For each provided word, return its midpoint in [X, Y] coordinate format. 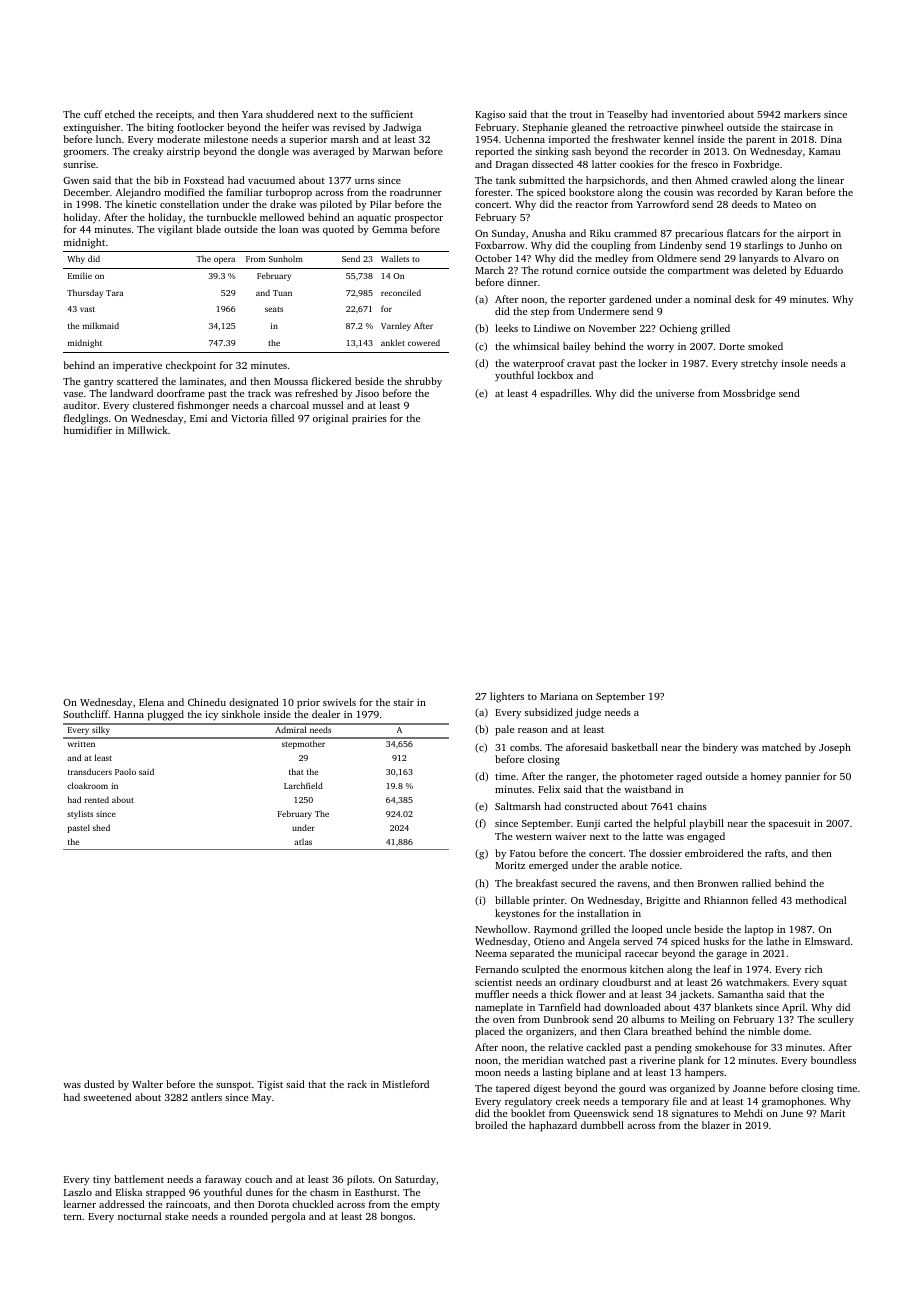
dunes [259, 1192]
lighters [507, 697]
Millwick [148, 430]
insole [794, 363]
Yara [252, 114]
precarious [699, 235]
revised [349, 127]
